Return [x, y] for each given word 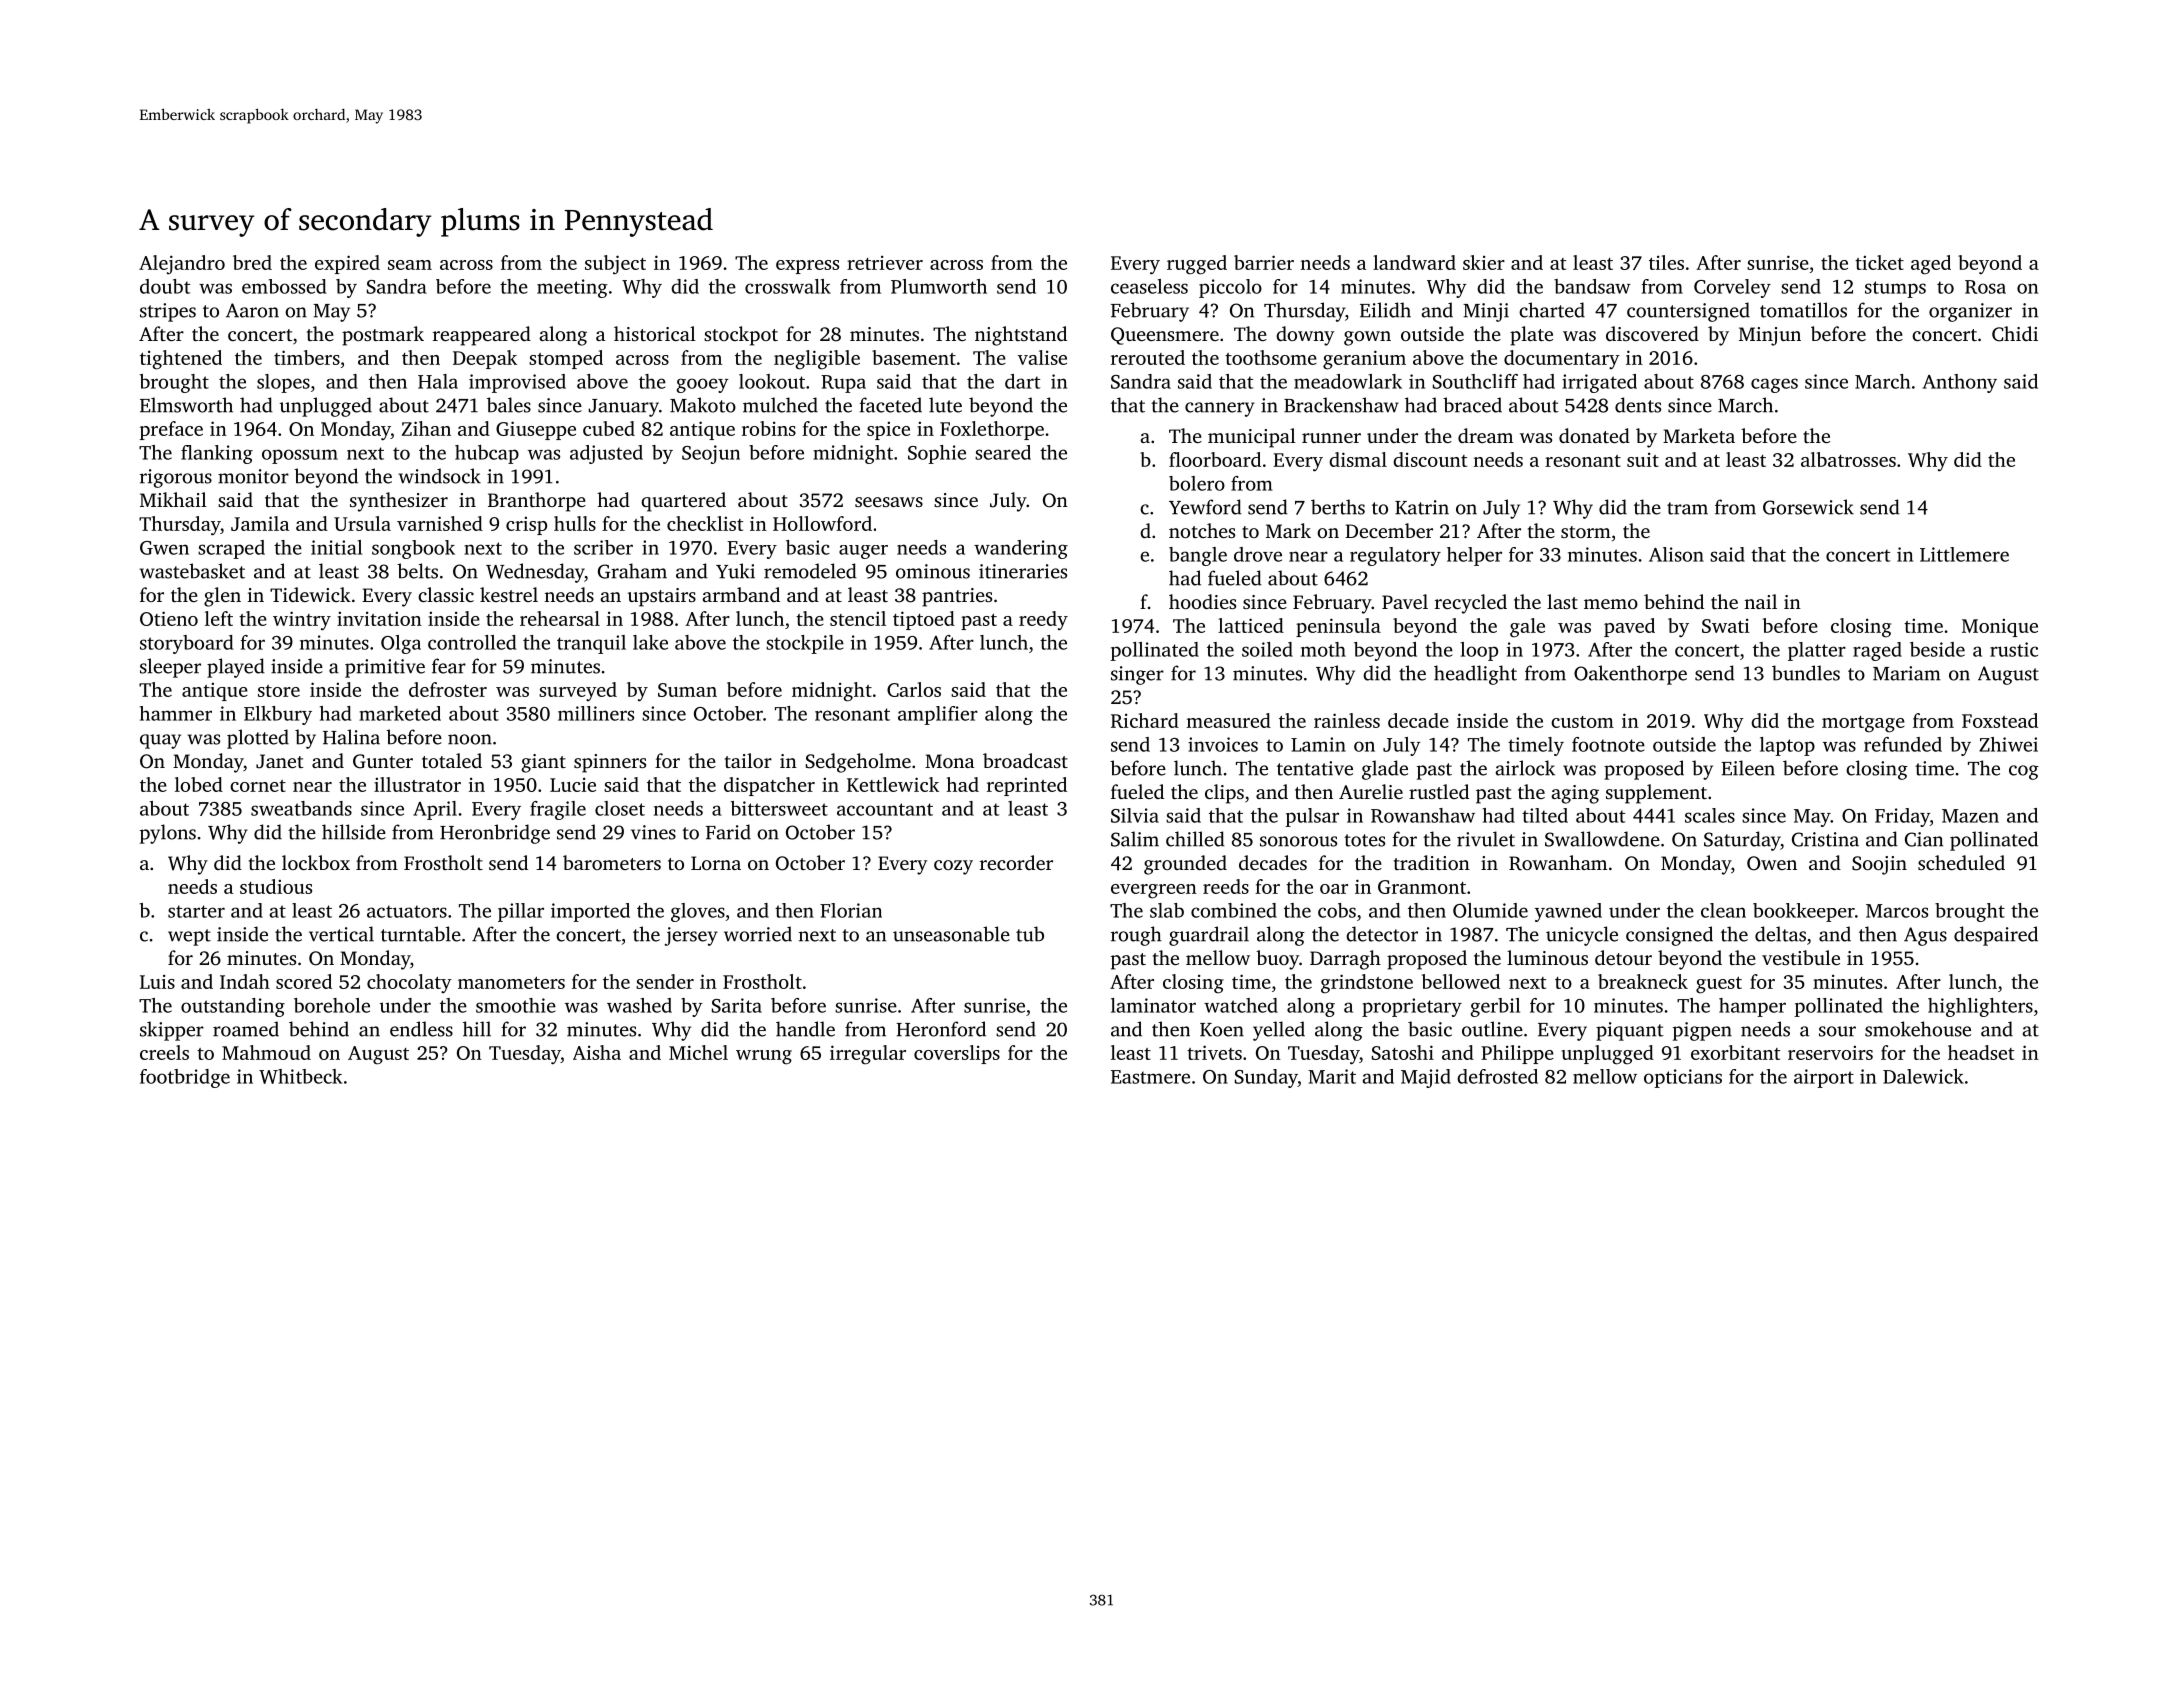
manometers [511, 983]
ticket [1879, 262]
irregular [868, 1055]
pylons [168, 834]
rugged [1197, 265]
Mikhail [173, 499]
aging [1575, 794]
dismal [1358, 459]
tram [1687, 508]
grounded [1185, 865]
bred [252, 262]
